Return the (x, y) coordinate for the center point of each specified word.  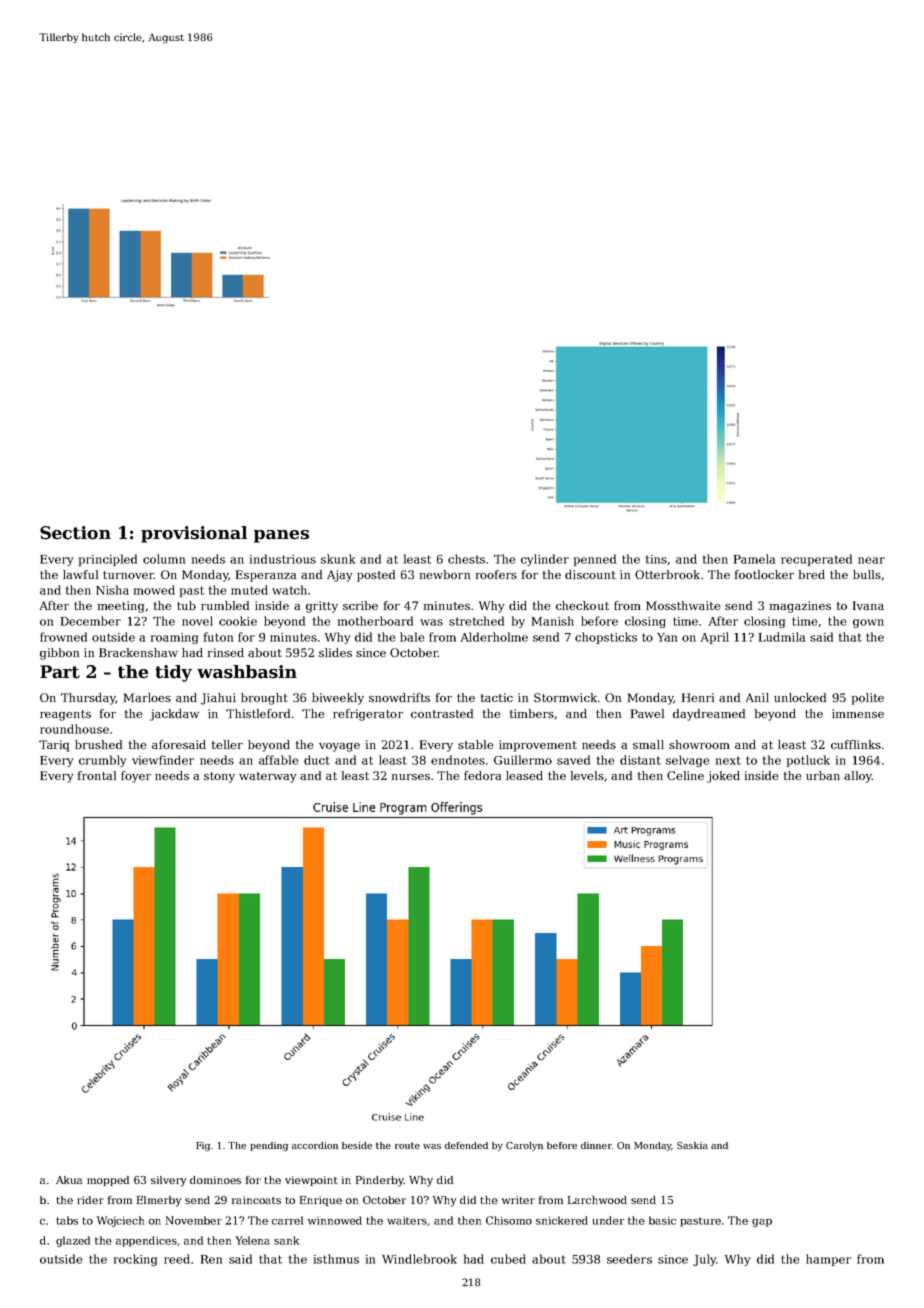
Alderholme (494, 637)
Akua (69, 1180)
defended (466, 1145)
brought (264, 699)
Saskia (692, 1145)
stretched (476, 621)
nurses (411, 777)
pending (269, 1146)
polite (868, 699)
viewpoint (311, 1181)
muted (249, 590)
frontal (97, 775)
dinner (596, 1145)
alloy (858, 777)
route (407, 1145)
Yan (667, 637)
